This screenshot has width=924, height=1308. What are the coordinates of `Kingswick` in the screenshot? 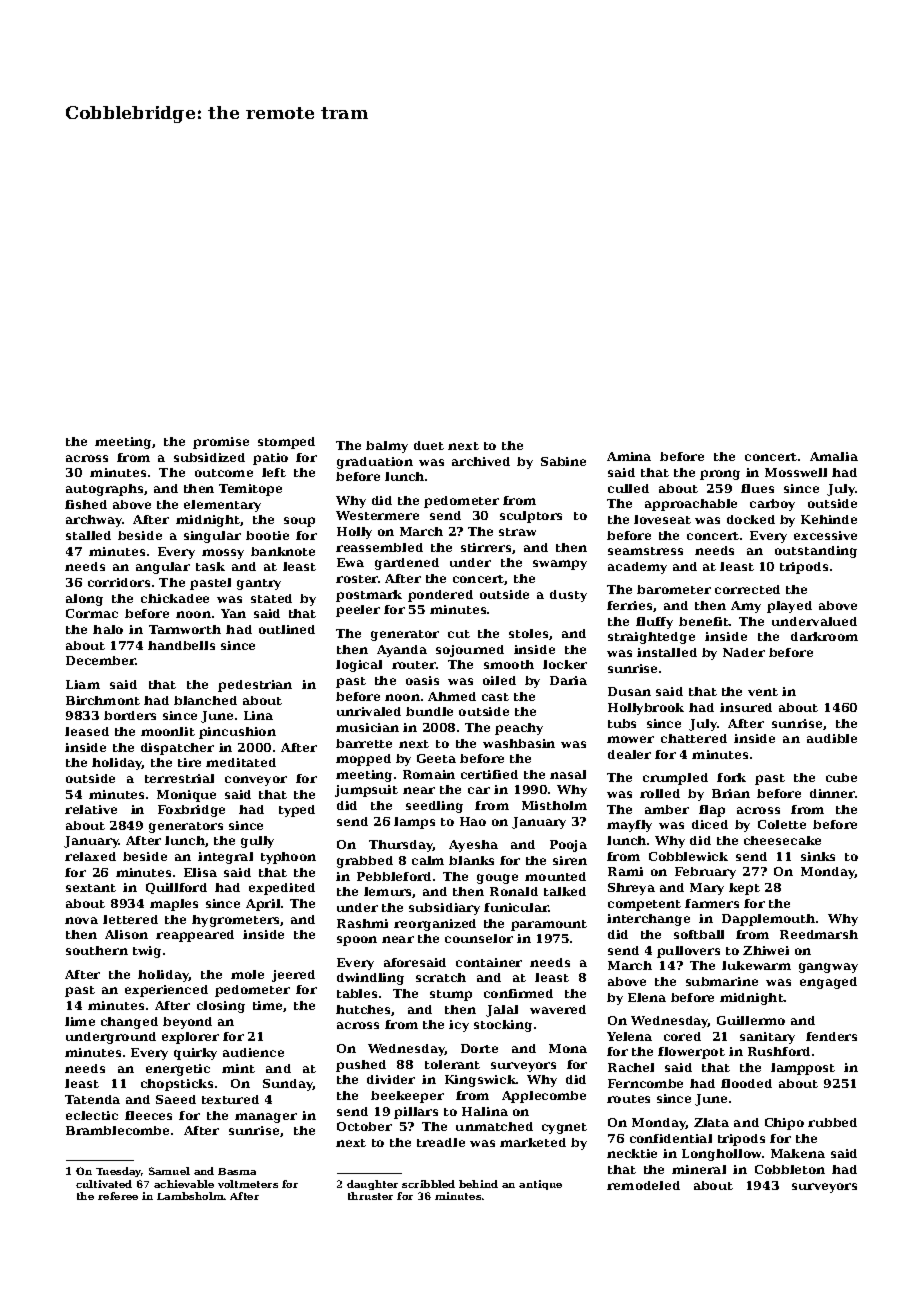 It's located at (480, 1081).
